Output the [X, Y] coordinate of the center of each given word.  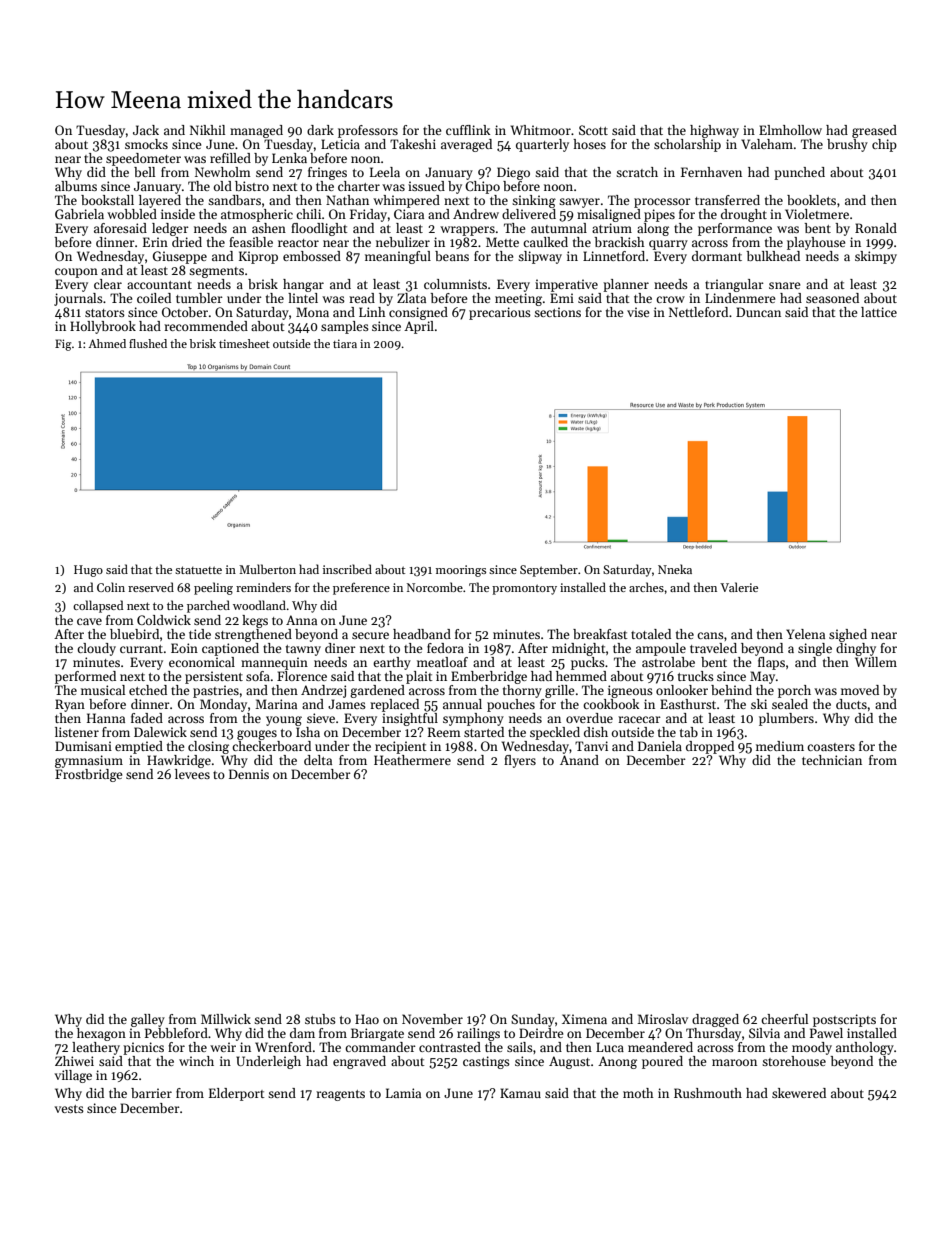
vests [69, 1109]
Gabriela [79, 214]
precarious [500, 313]
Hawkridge [179, 761]
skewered [799, 1093]
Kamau [520, 1093]
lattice [879, 312]
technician [832, 760]
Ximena [584, 1019]
